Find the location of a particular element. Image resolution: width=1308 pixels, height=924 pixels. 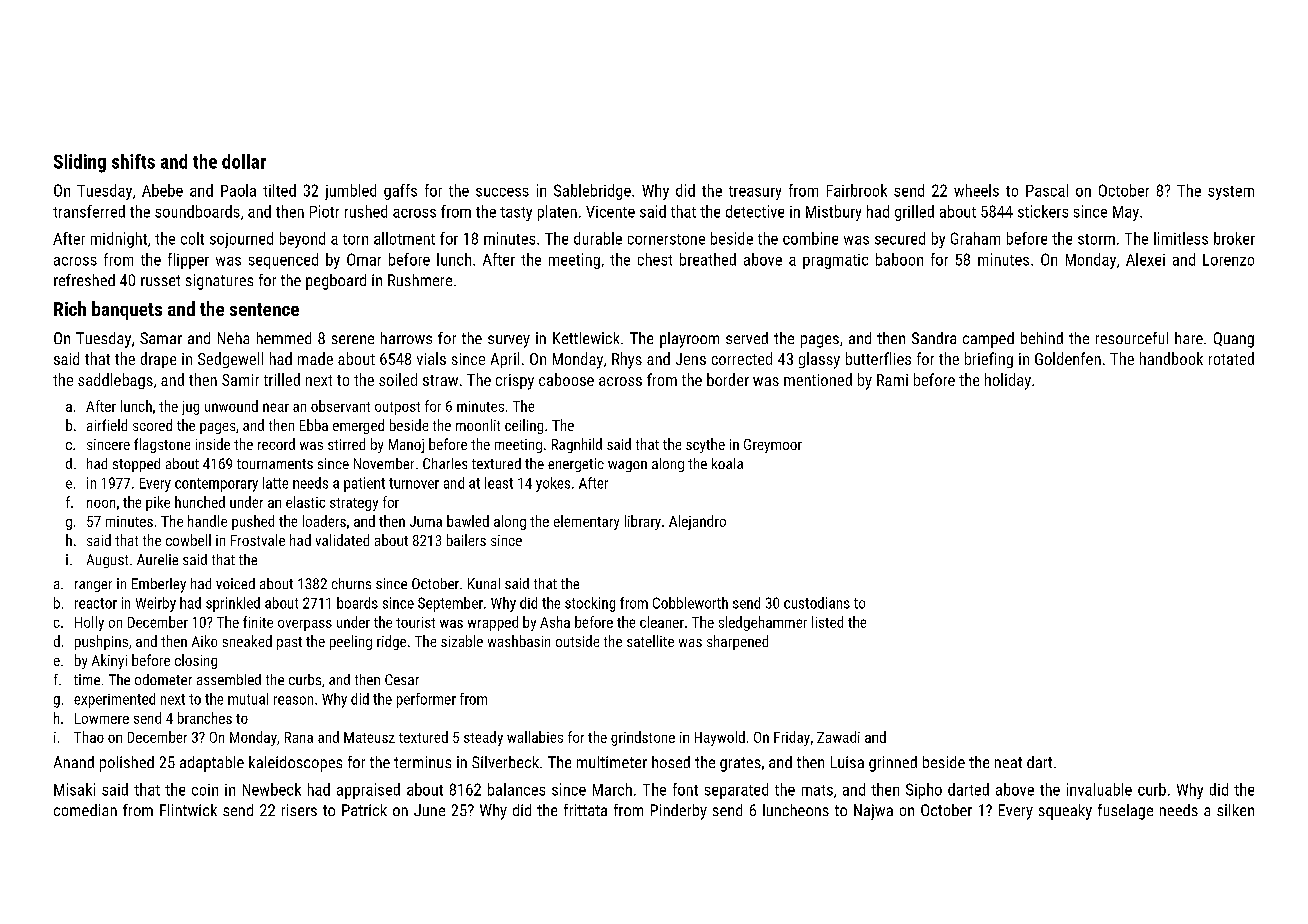

May is located at coordinates (1126, 213).
